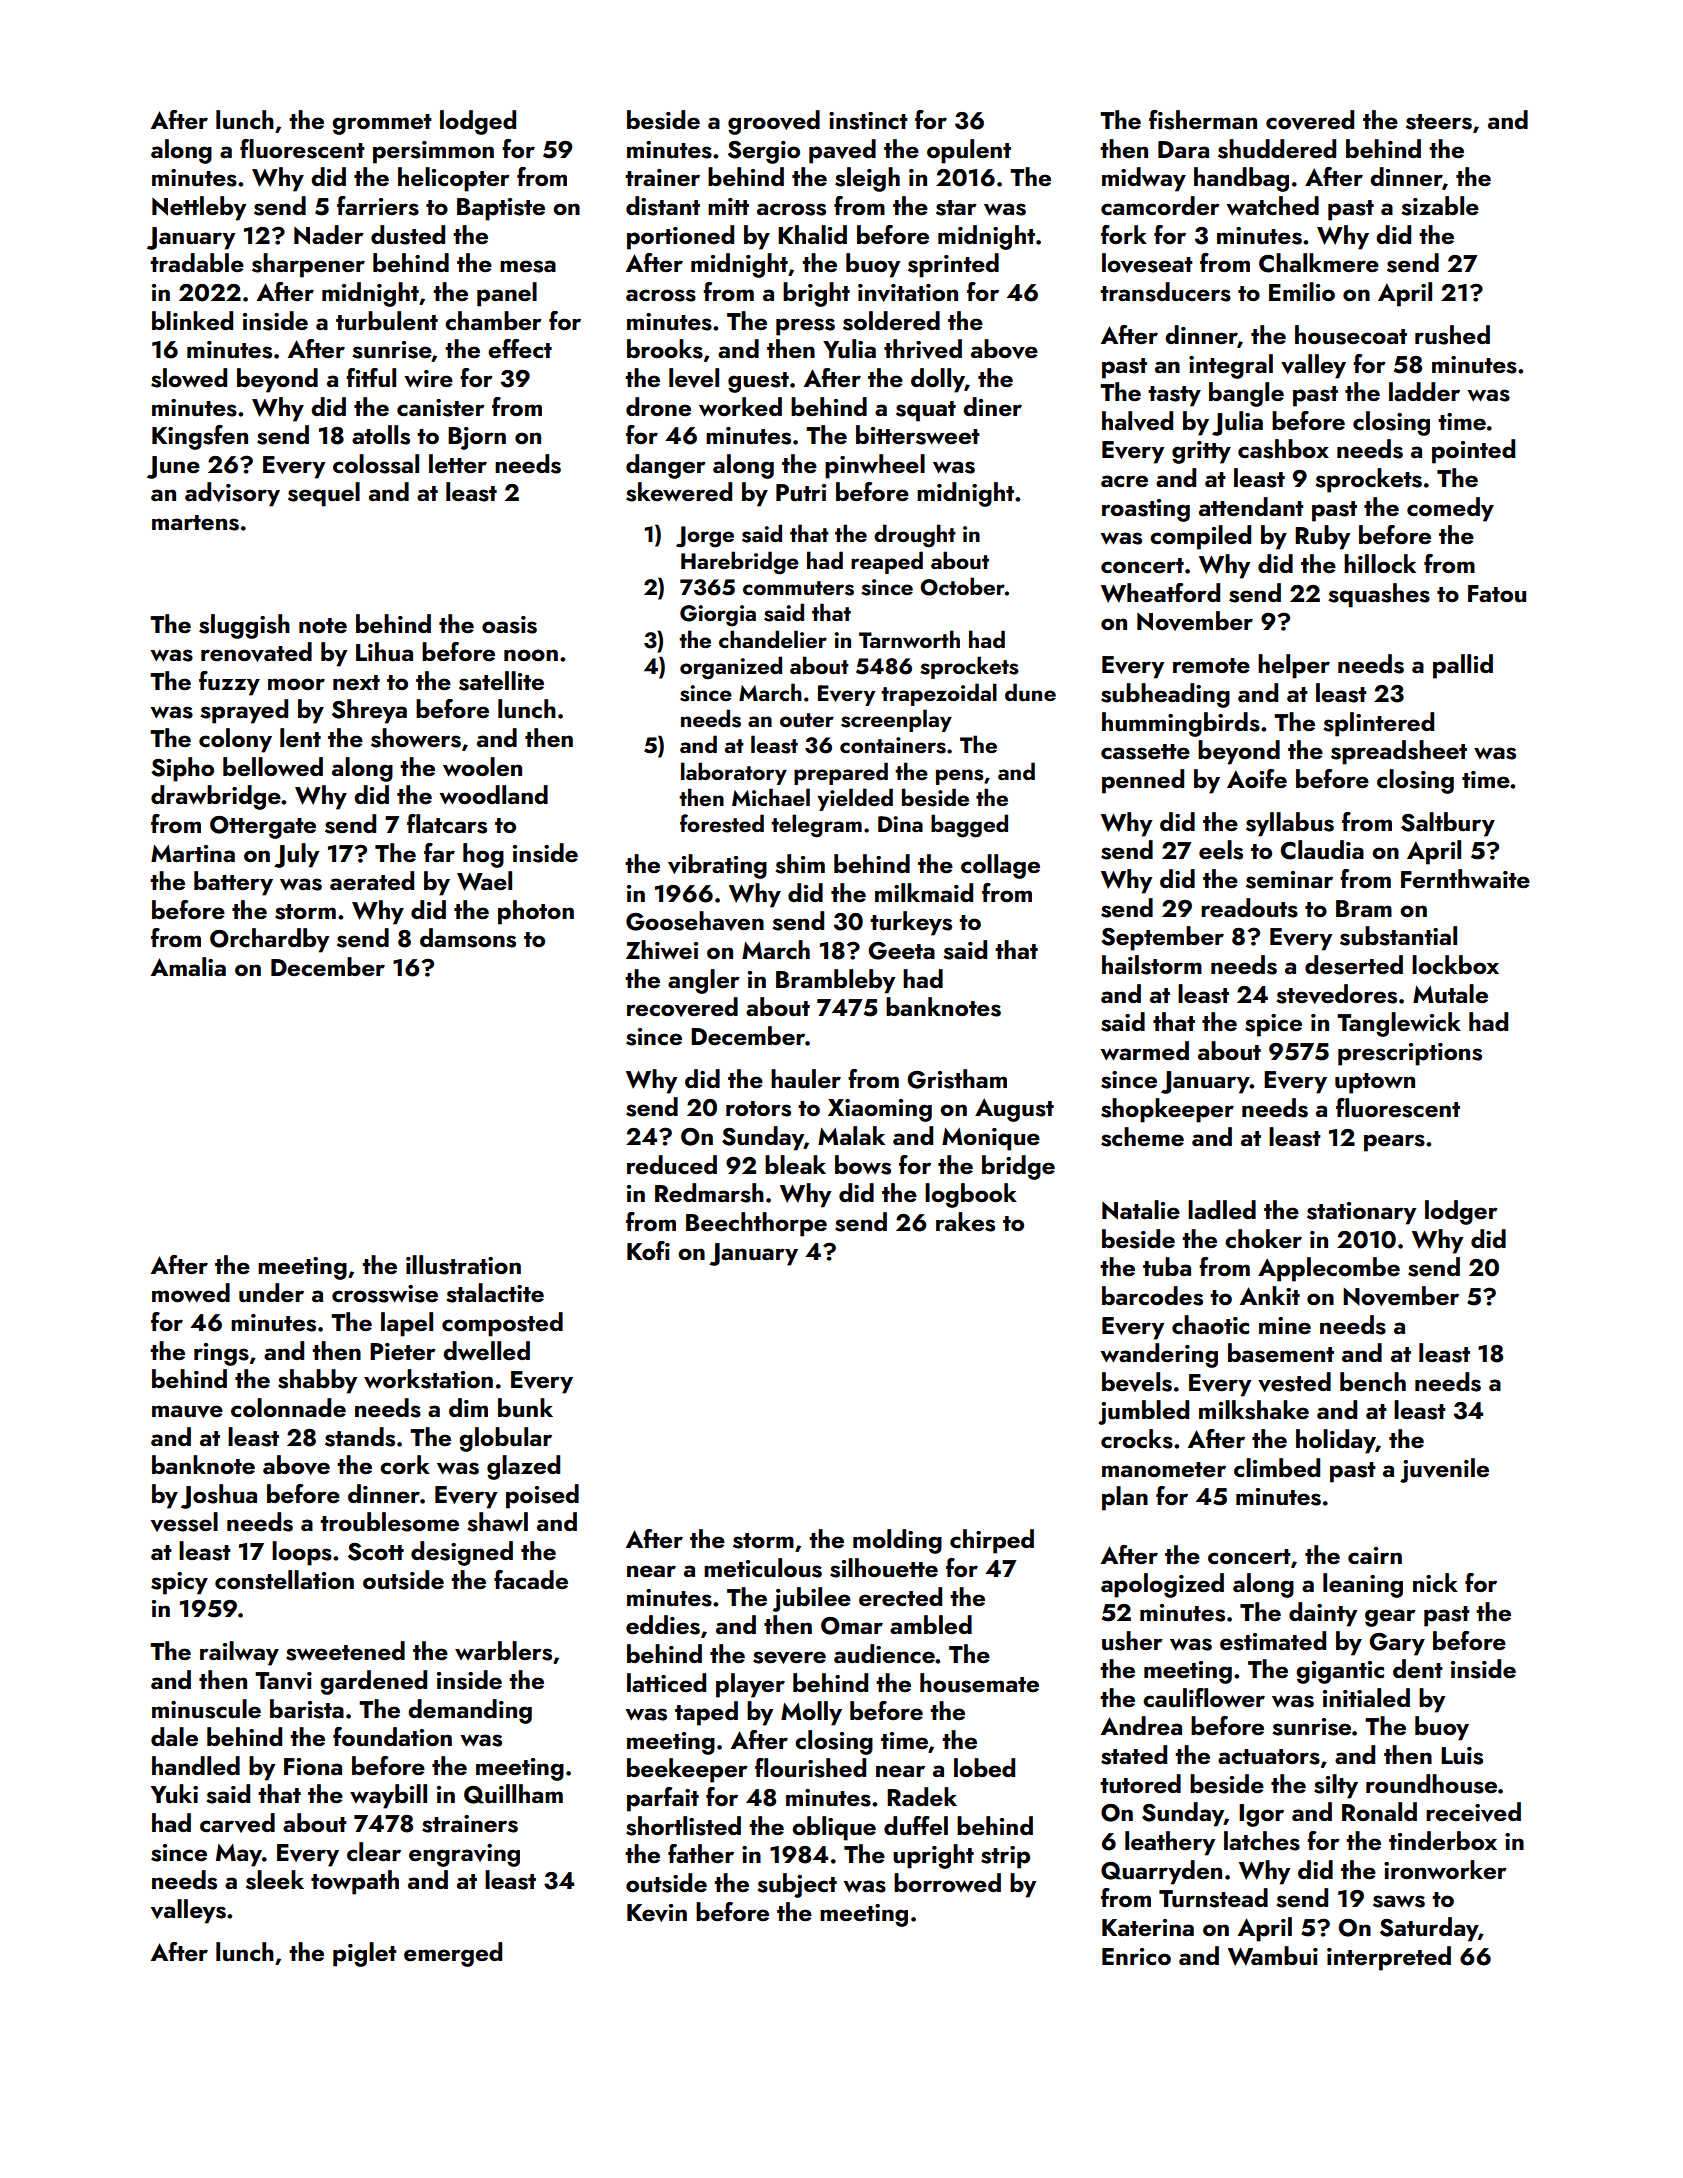 The height and width of the page is (2178, 1683). Describe the element at coordinates (939, 694) in the page. I see `trapezoidal` at that location.
